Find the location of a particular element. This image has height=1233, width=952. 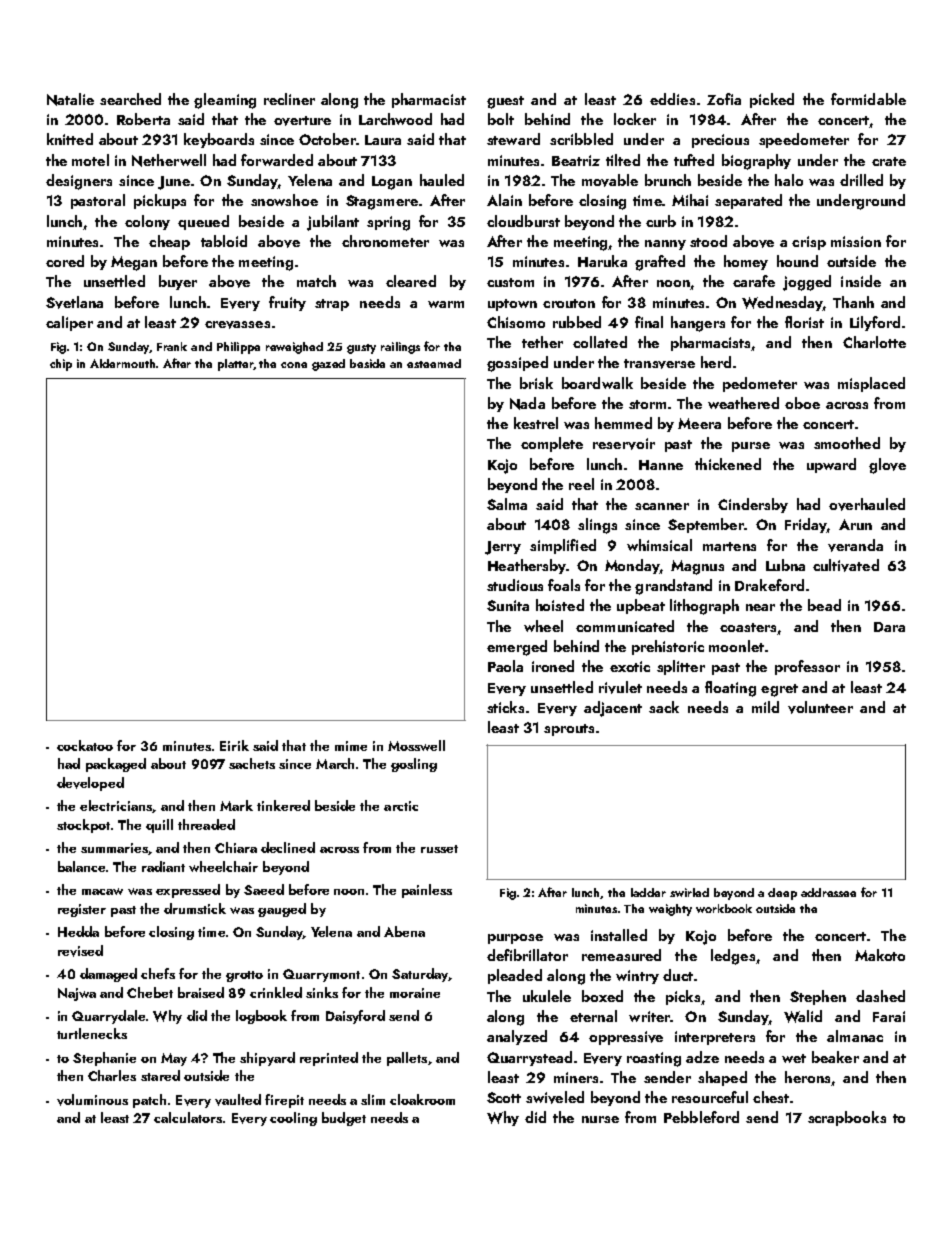

Pebbleford is located at coordinates (701, 1117).
